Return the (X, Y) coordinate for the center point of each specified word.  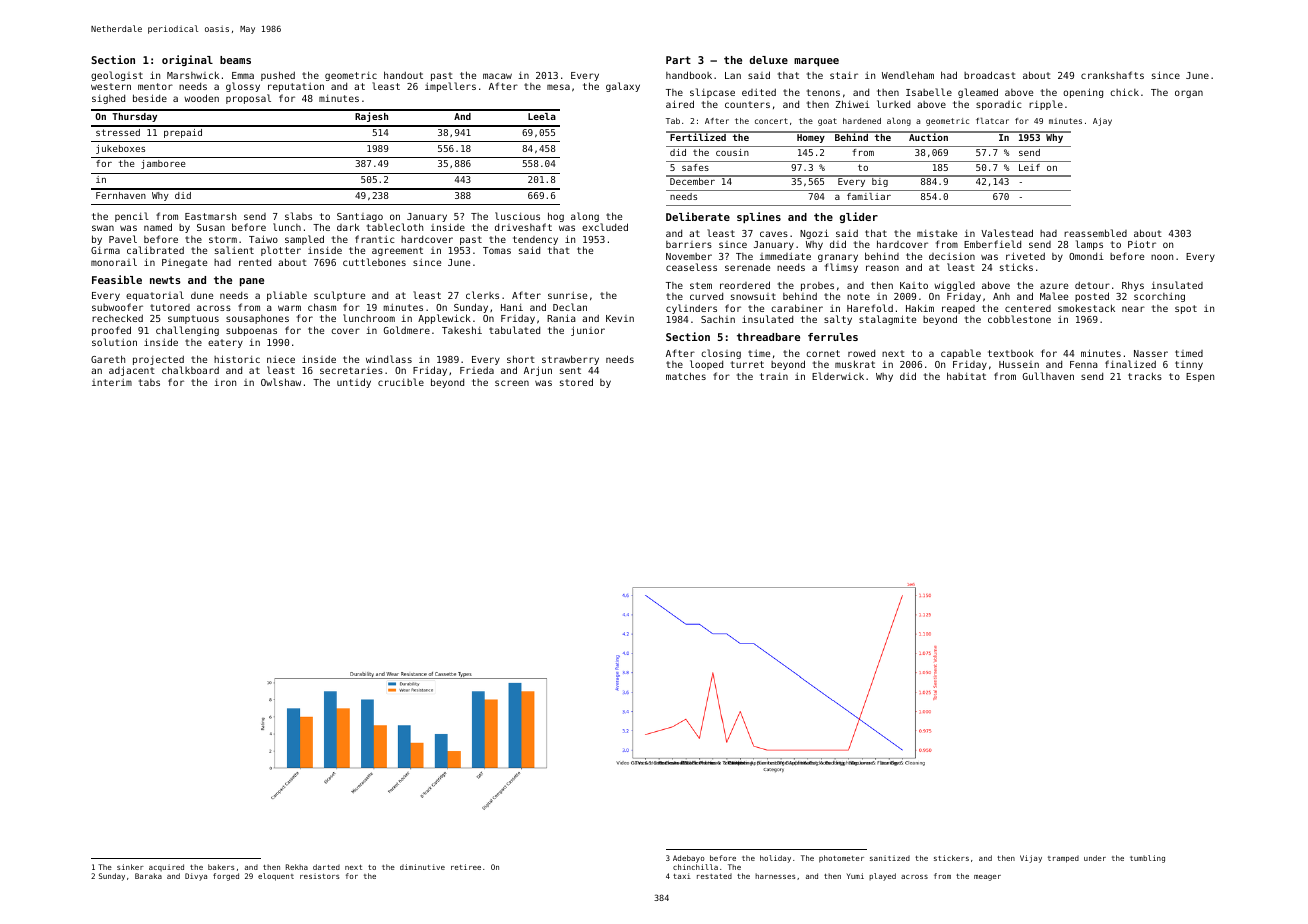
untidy (354, 383)
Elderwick (838, 376)
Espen (1200, 377)
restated (714, 876)
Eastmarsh (210, 216)
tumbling (1147, 859)
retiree (466, 867)
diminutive (422, 867)
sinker (130, 867)
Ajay (1102, 122)
